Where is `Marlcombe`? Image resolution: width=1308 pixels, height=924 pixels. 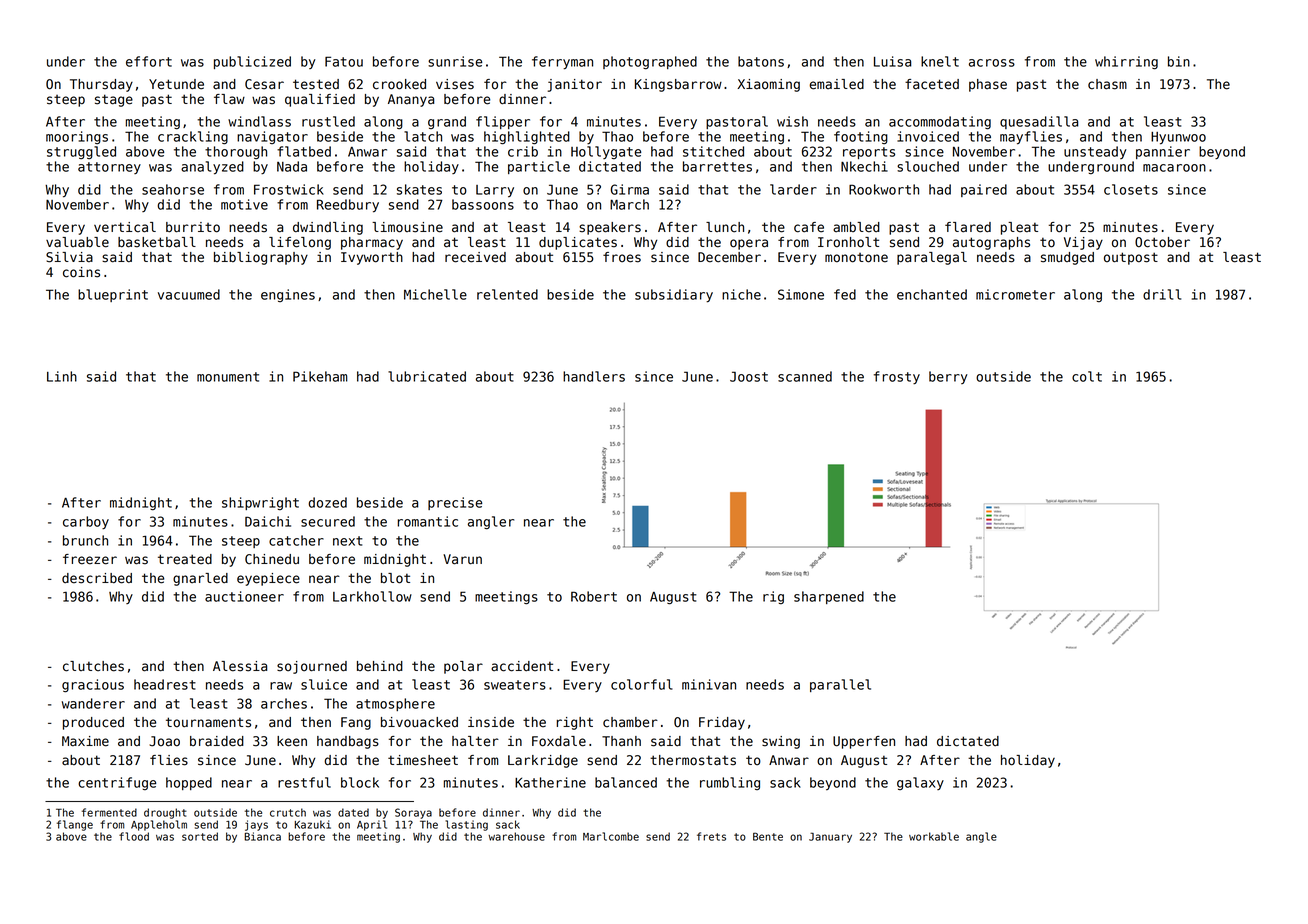
Marlcombe is located at coordinates (611, 836).
